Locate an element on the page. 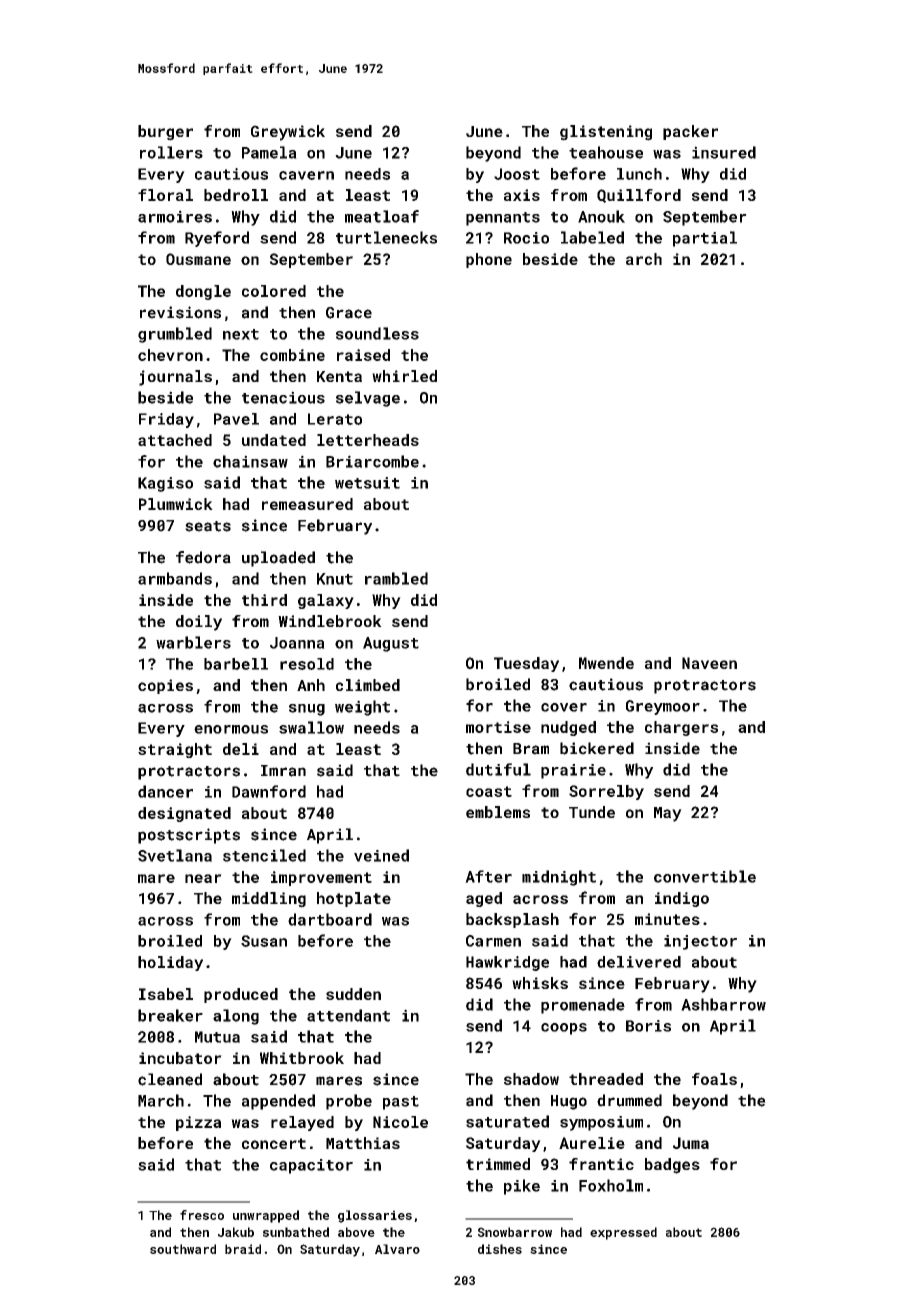  produced is located at coordinates (241, 995).
